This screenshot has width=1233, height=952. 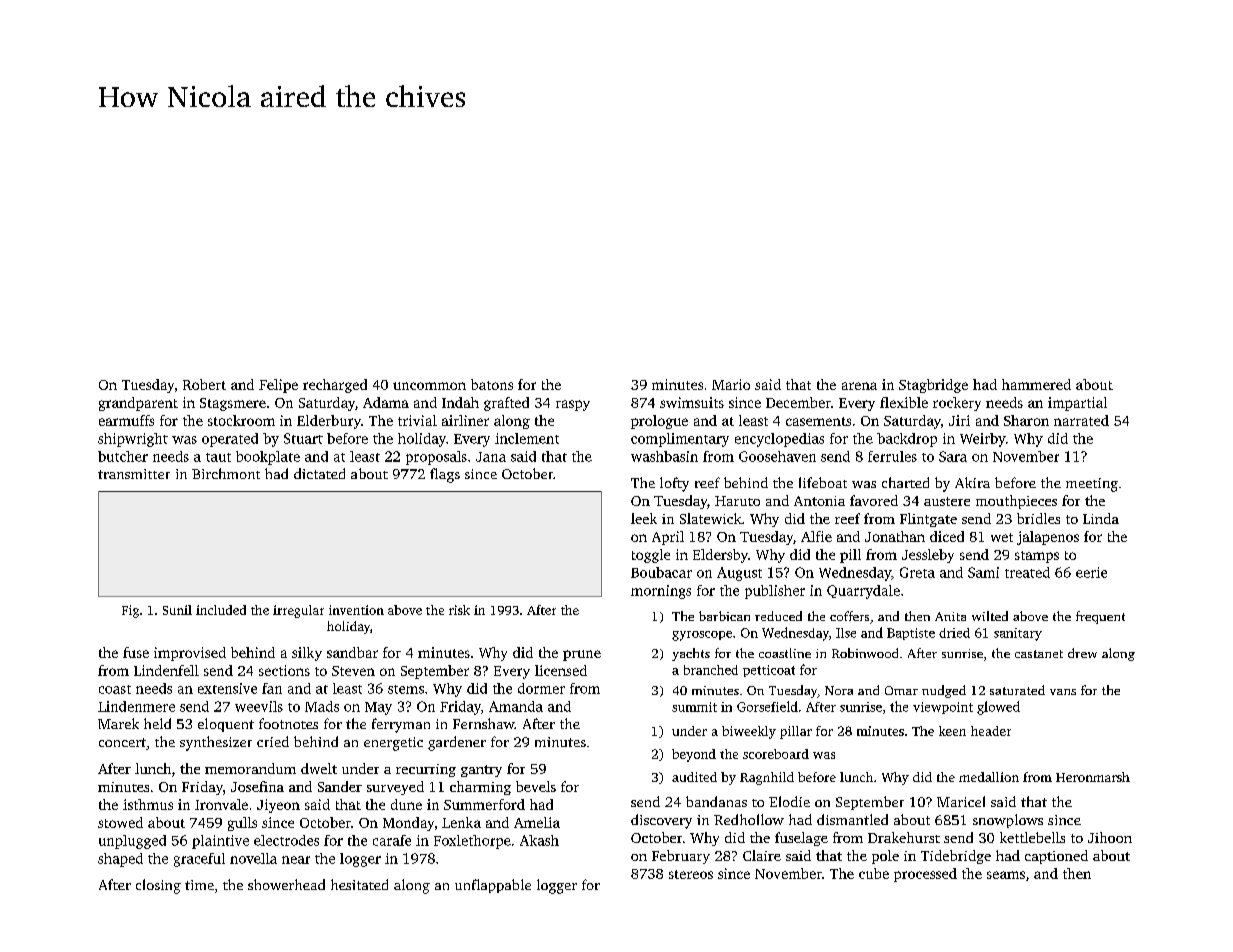 What do you see at coordinates (952, 731) in the screenshot?
I see `keen` at bounding box center [952, 731].
